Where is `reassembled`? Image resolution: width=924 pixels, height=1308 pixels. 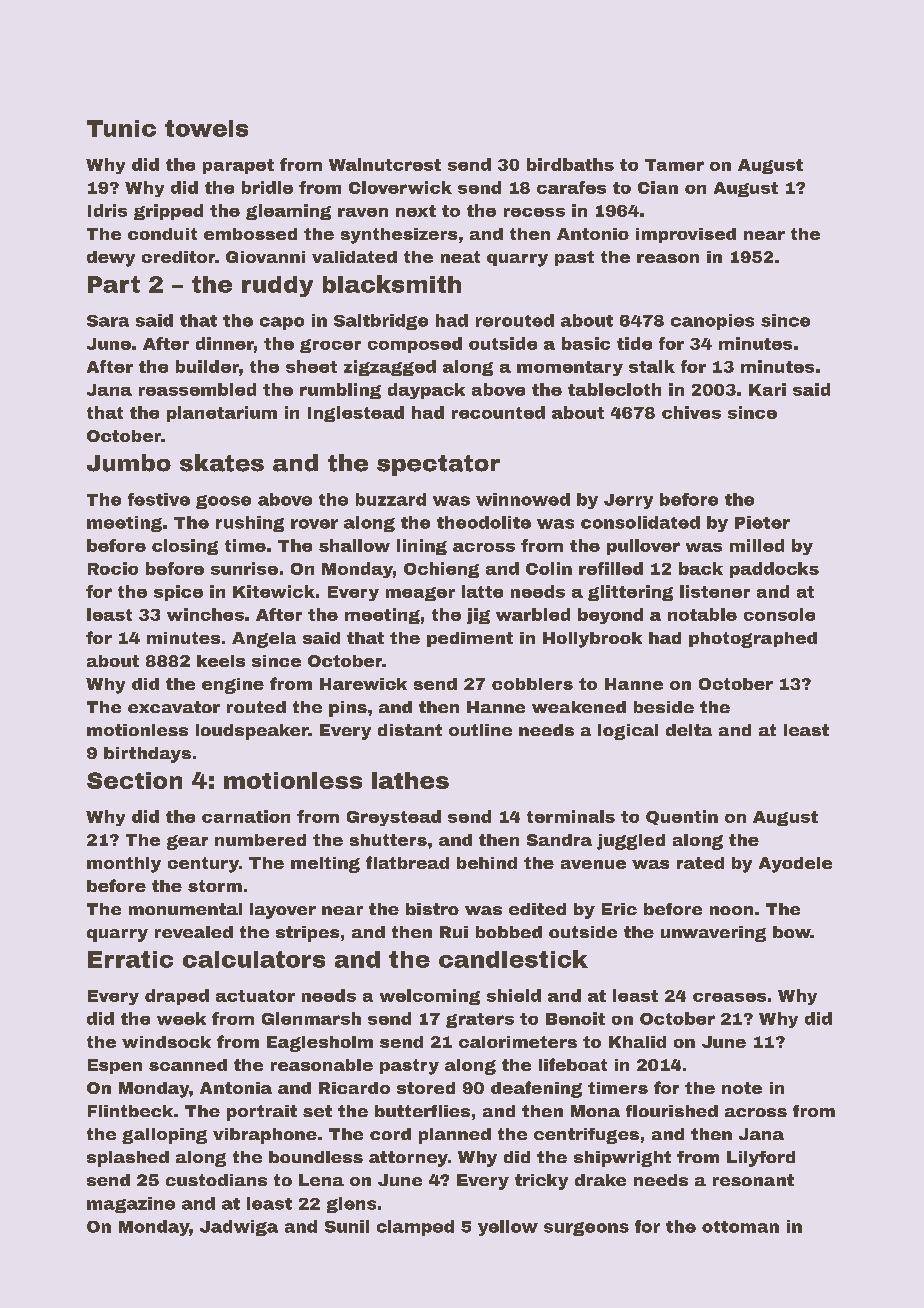
reassembled is located at coordinates (197, 389).
